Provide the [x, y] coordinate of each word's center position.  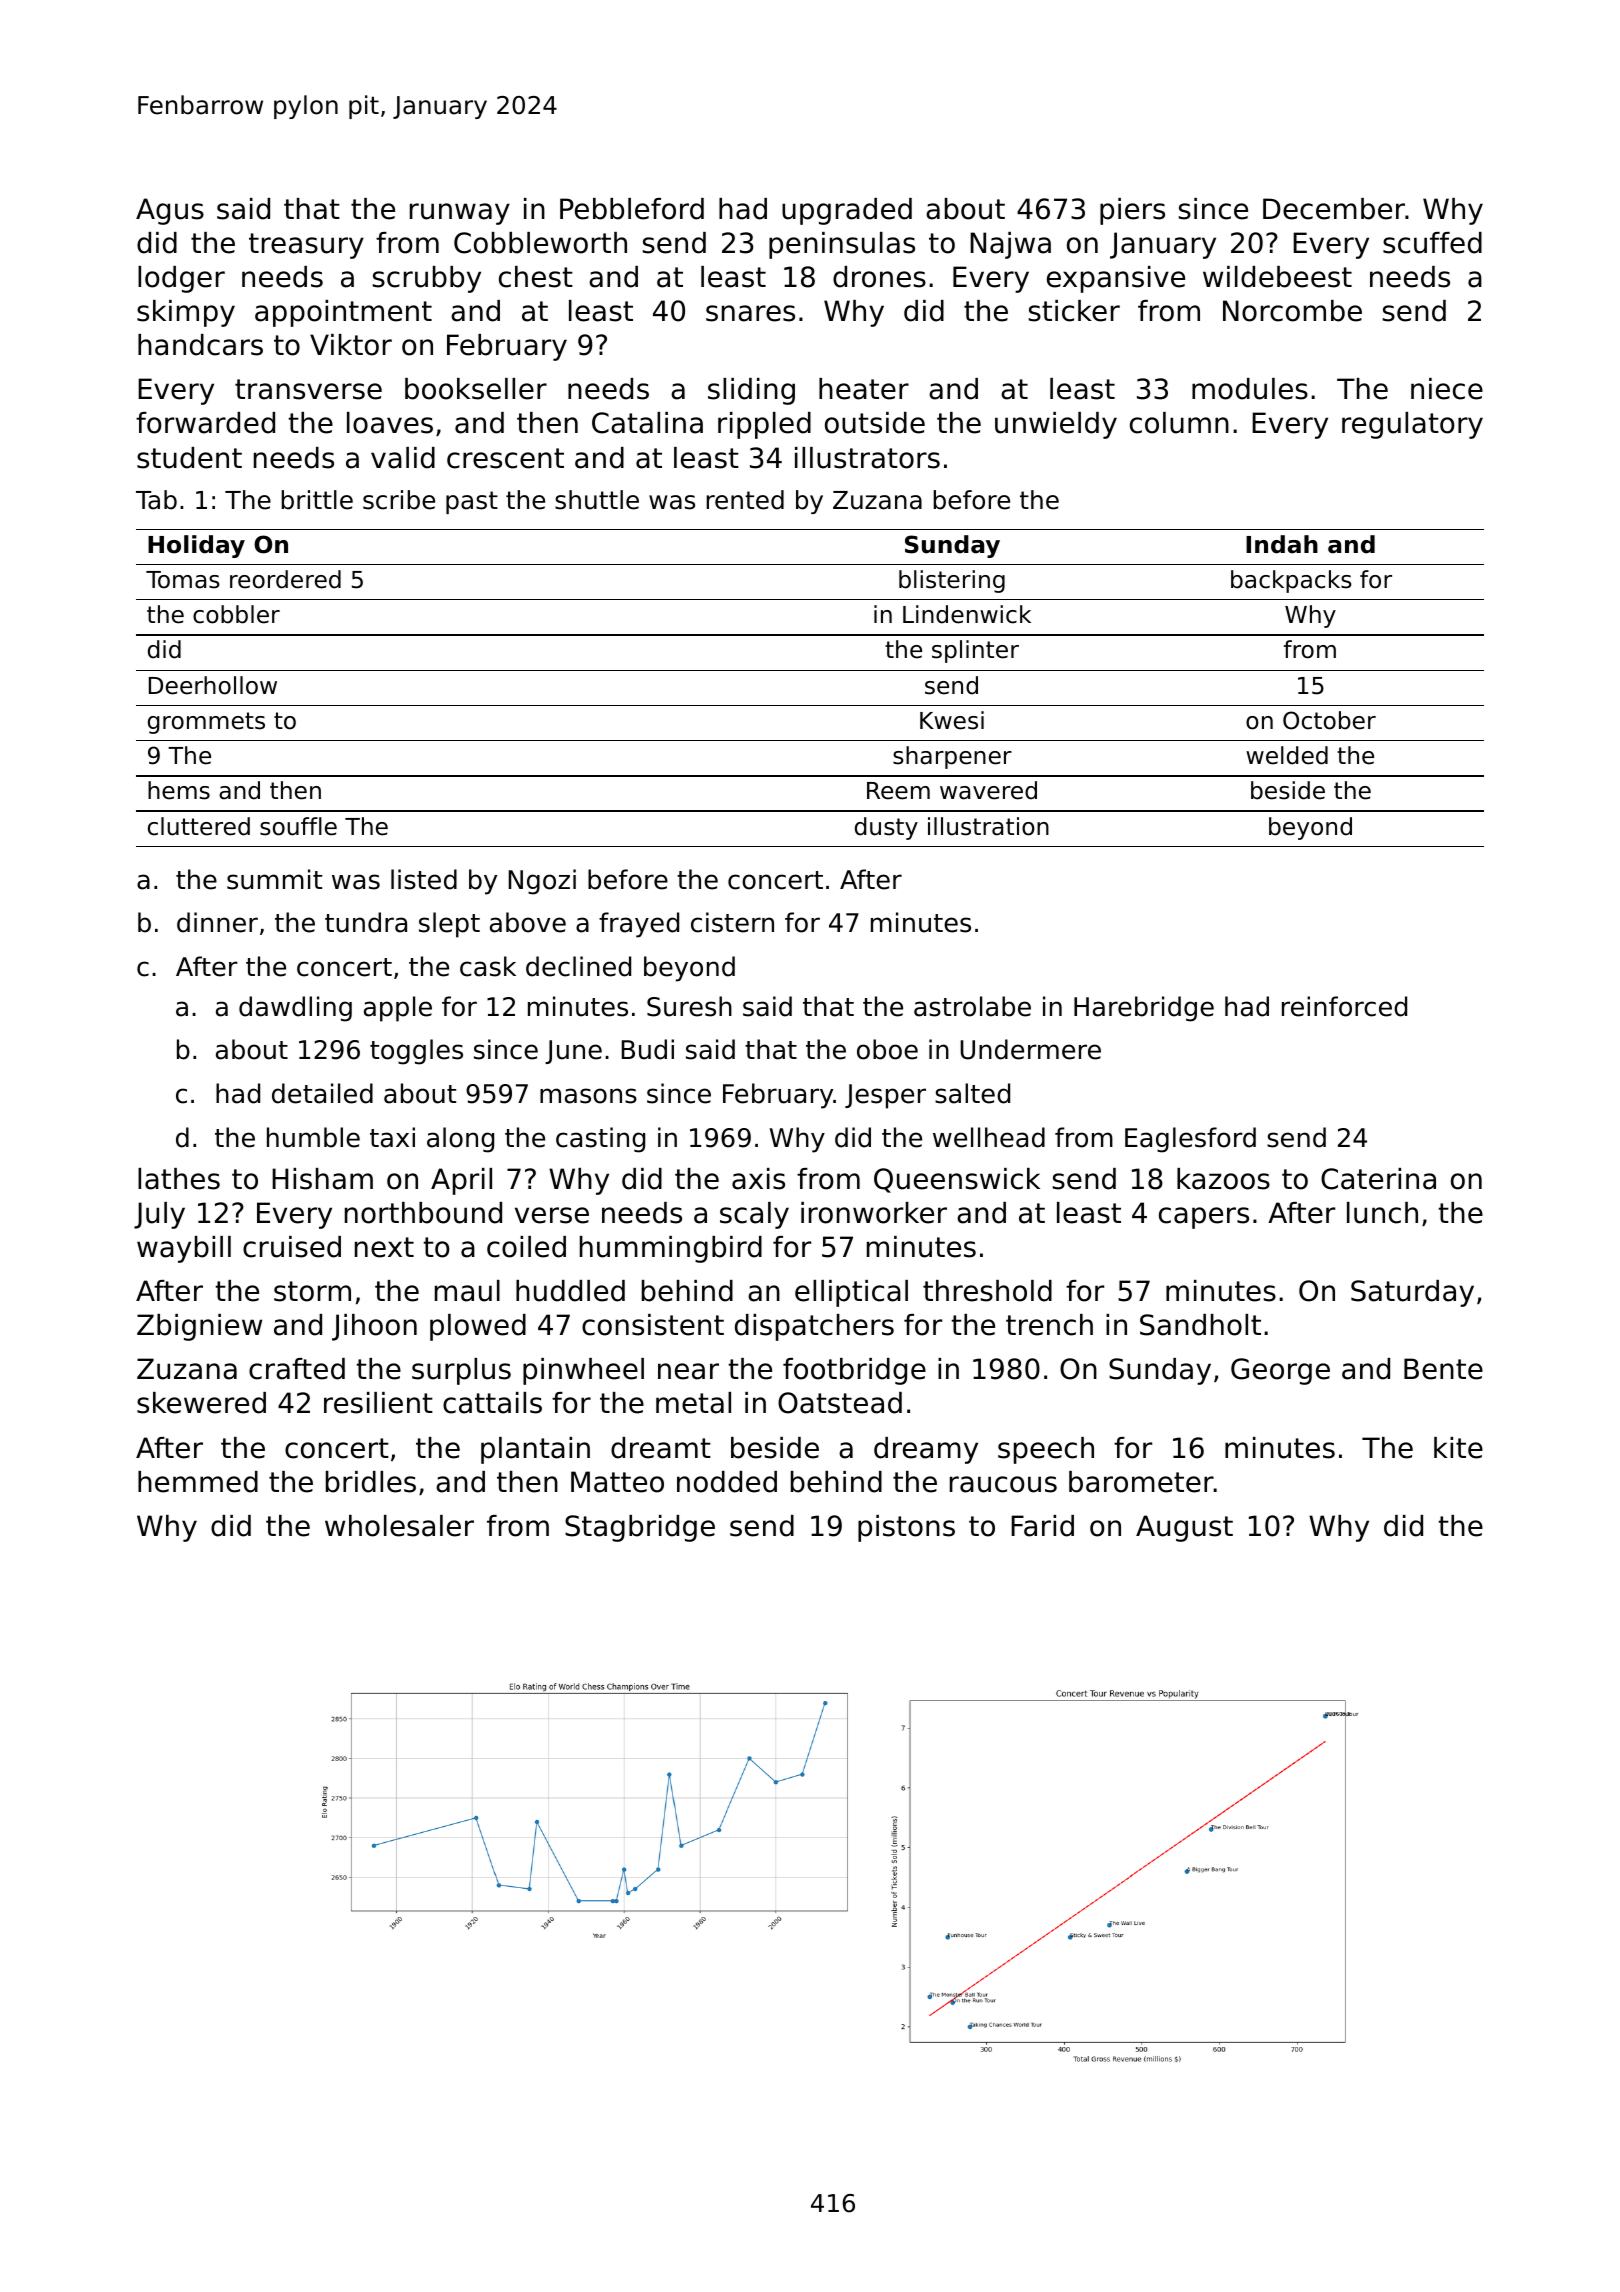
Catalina [647, 423]
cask [488, 966]
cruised [292, 1247]
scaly [754, 1215]
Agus [170, 211]
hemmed [198, 1482]
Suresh [689, 1006]
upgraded [847, 211]
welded [1287, 755]
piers [1132, 211]
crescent [505, 458]
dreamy [926, 1450]
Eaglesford [1190, 1140]
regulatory [1412, 425]
